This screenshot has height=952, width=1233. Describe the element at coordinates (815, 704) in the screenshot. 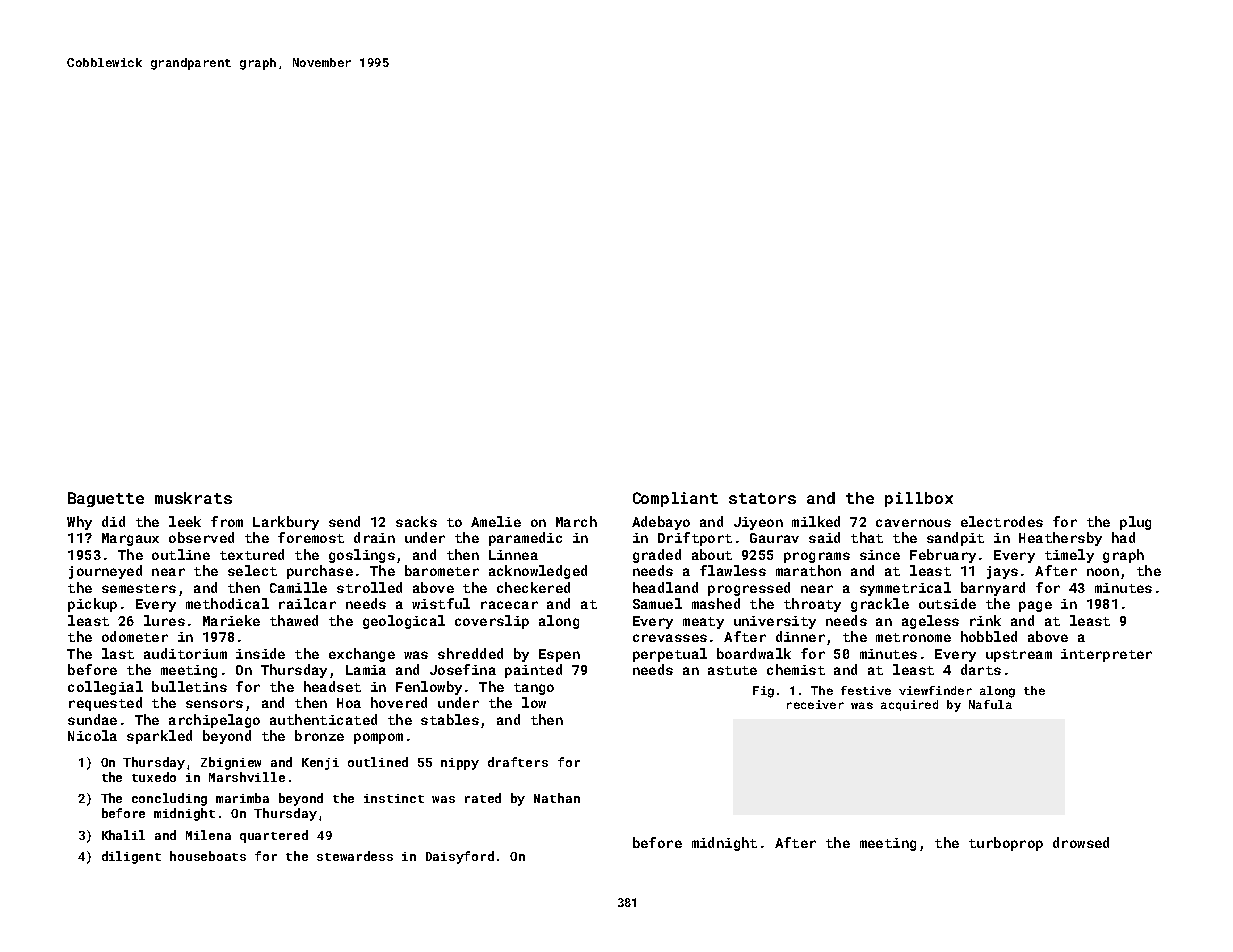

I see `receiver` at that location.
